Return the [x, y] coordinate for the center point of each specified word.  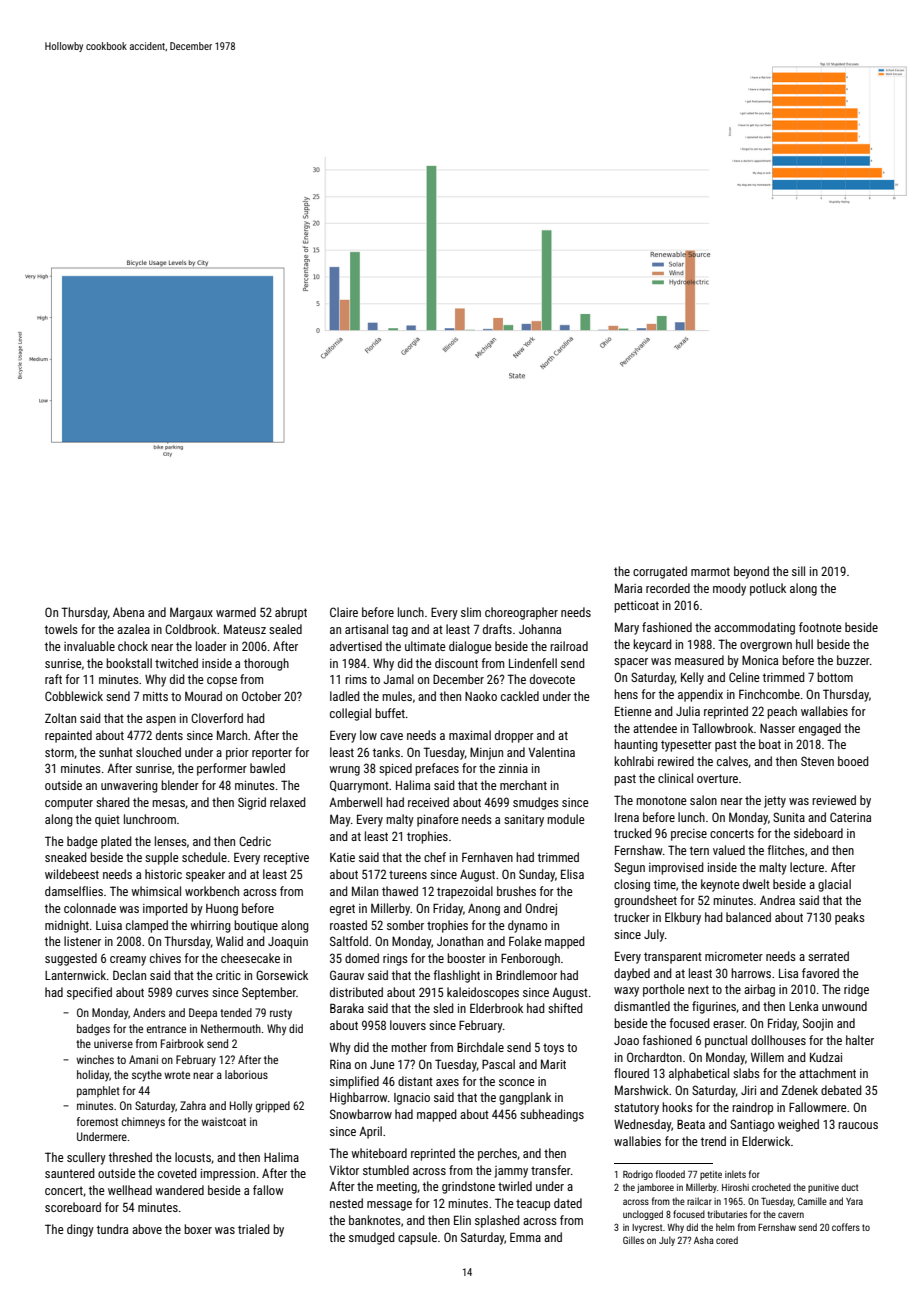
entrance [166, 1029]
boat [770, 744]
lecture [807, 867]
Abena [128, 612]
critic [228, 975]
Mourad [203, 696]
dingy [80, 1230]
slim [471, 612]
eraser [729, 1024]
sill [798, 571]
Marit [553, 1064]
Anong [484, 909]
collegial [350, 714]
